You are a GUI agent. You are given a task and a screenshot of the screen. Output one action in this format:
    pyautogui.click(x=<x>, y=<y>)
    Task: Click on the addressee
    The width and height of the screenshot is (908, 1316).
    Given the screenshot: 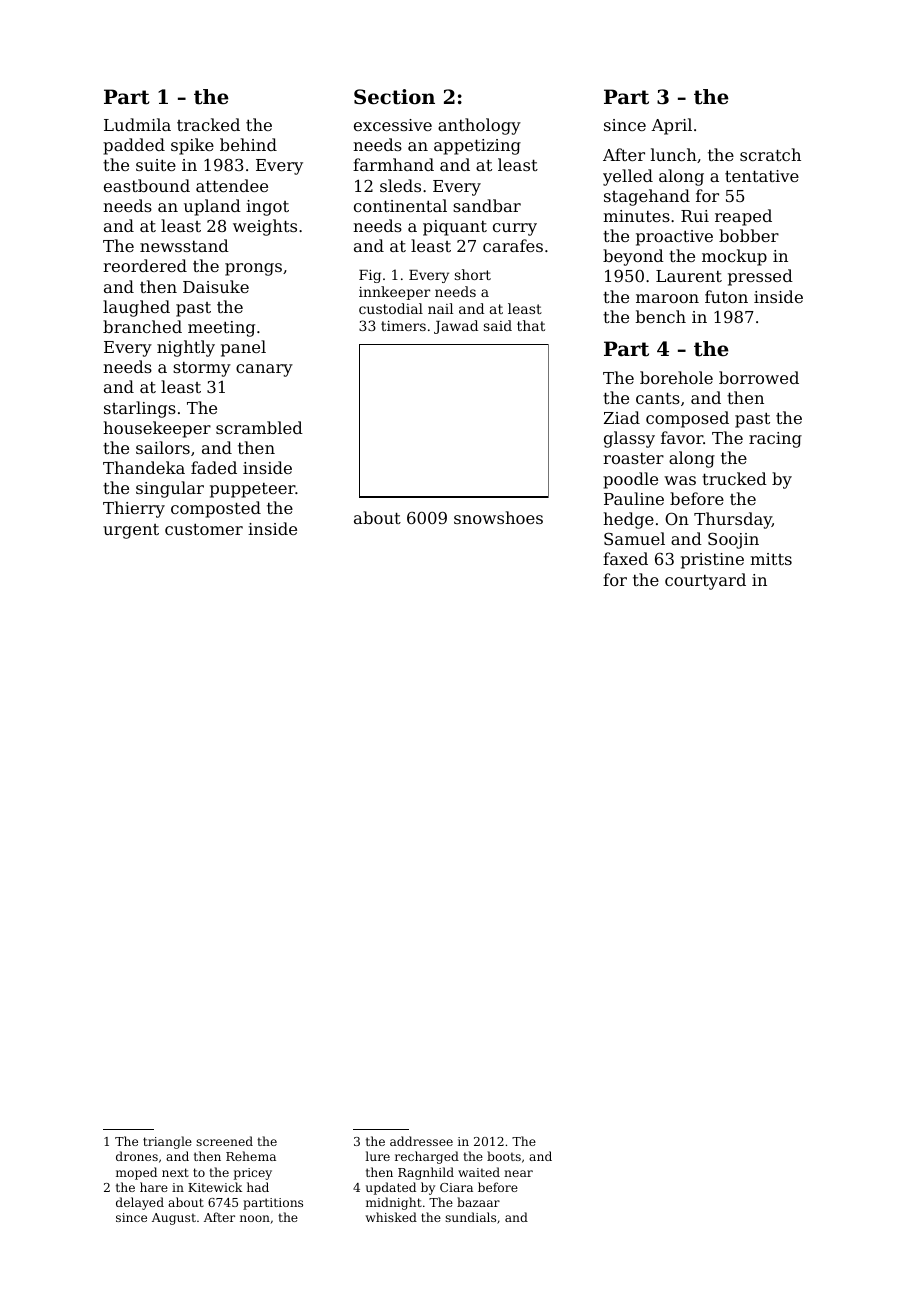 What is the action you would take?
    pyautogui.click(x=421, y=1141)
